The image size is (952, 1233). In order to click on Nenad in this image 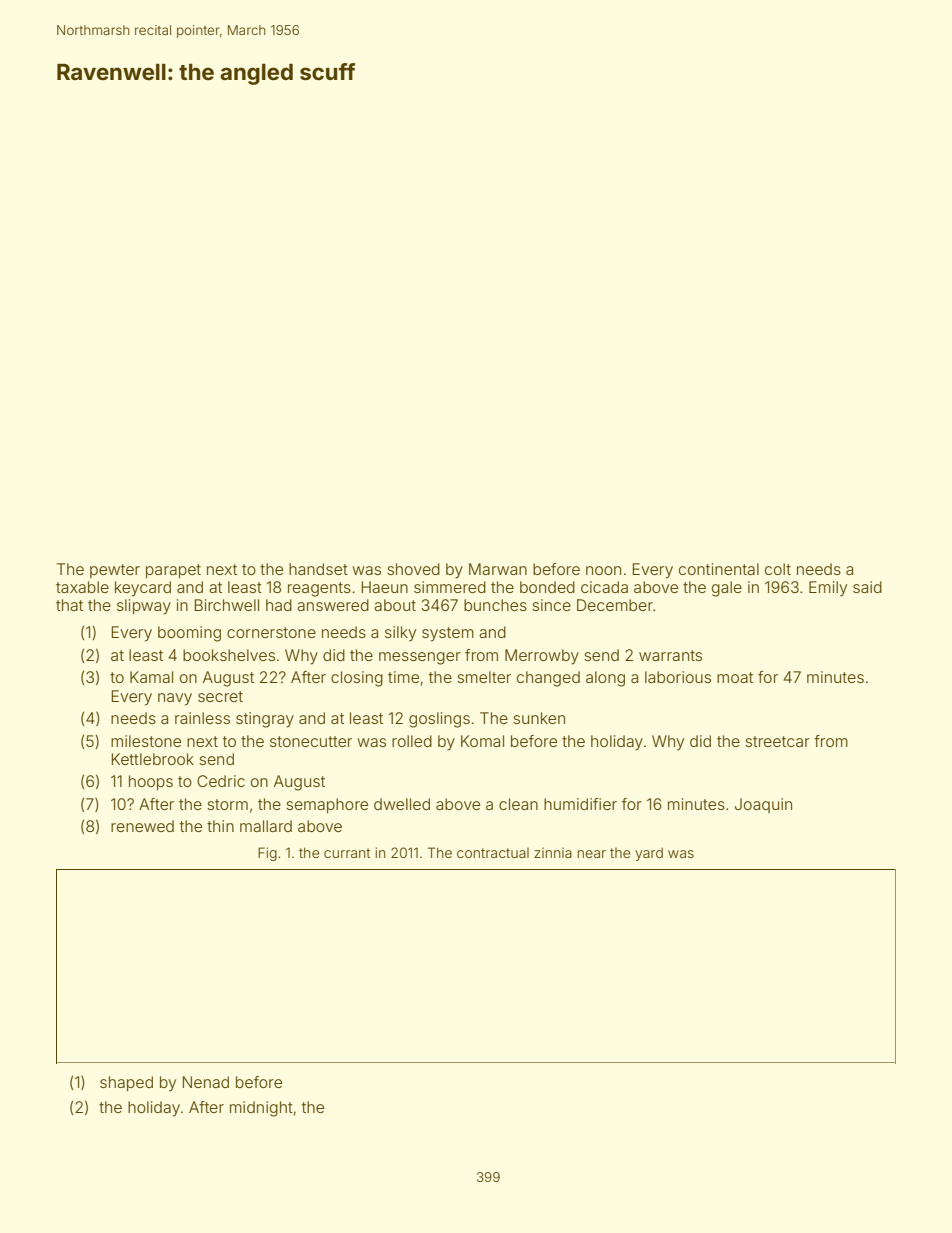, I will do `click(206, 1082)`.
